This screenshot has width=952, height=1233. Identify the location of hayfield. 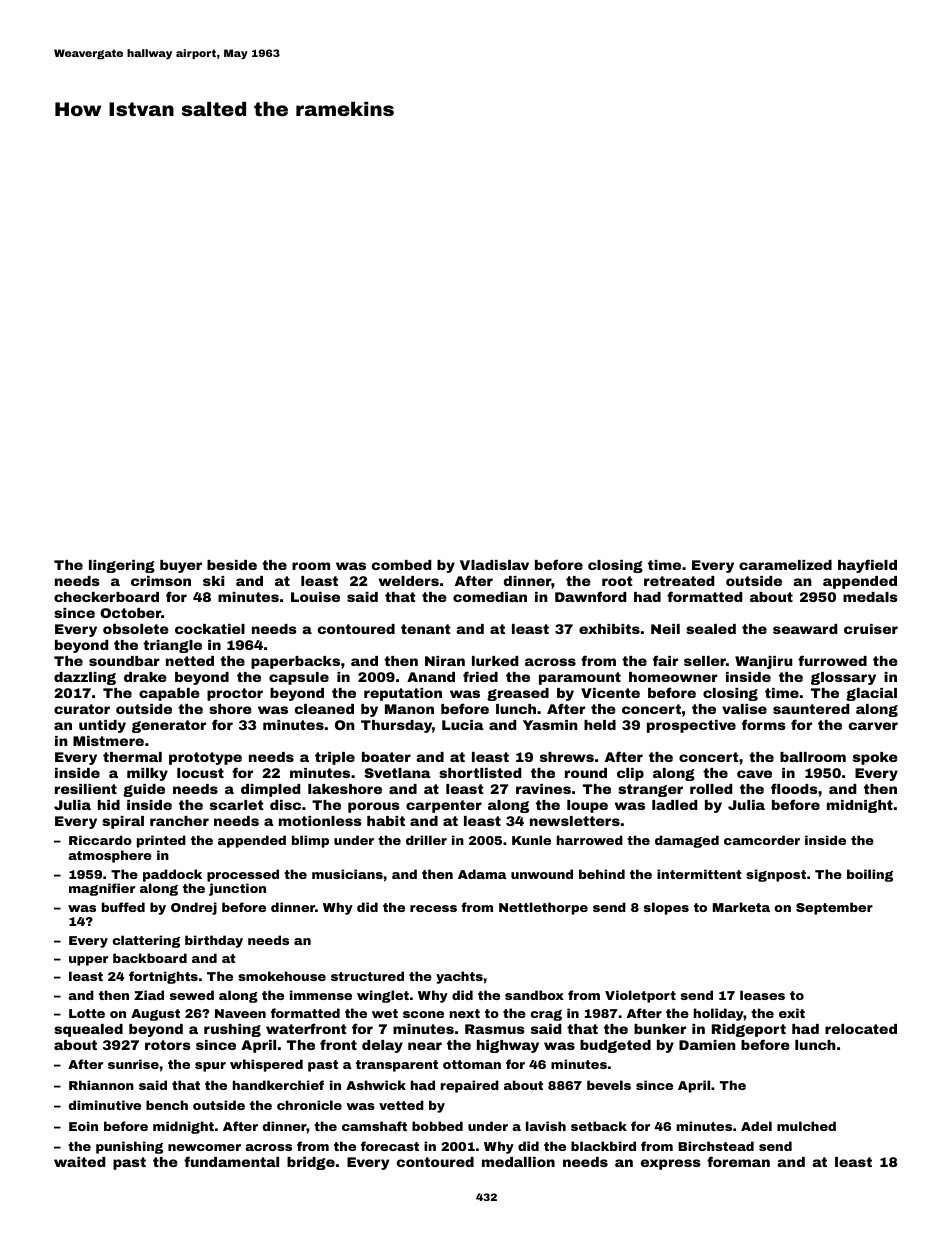
(867, 566).
